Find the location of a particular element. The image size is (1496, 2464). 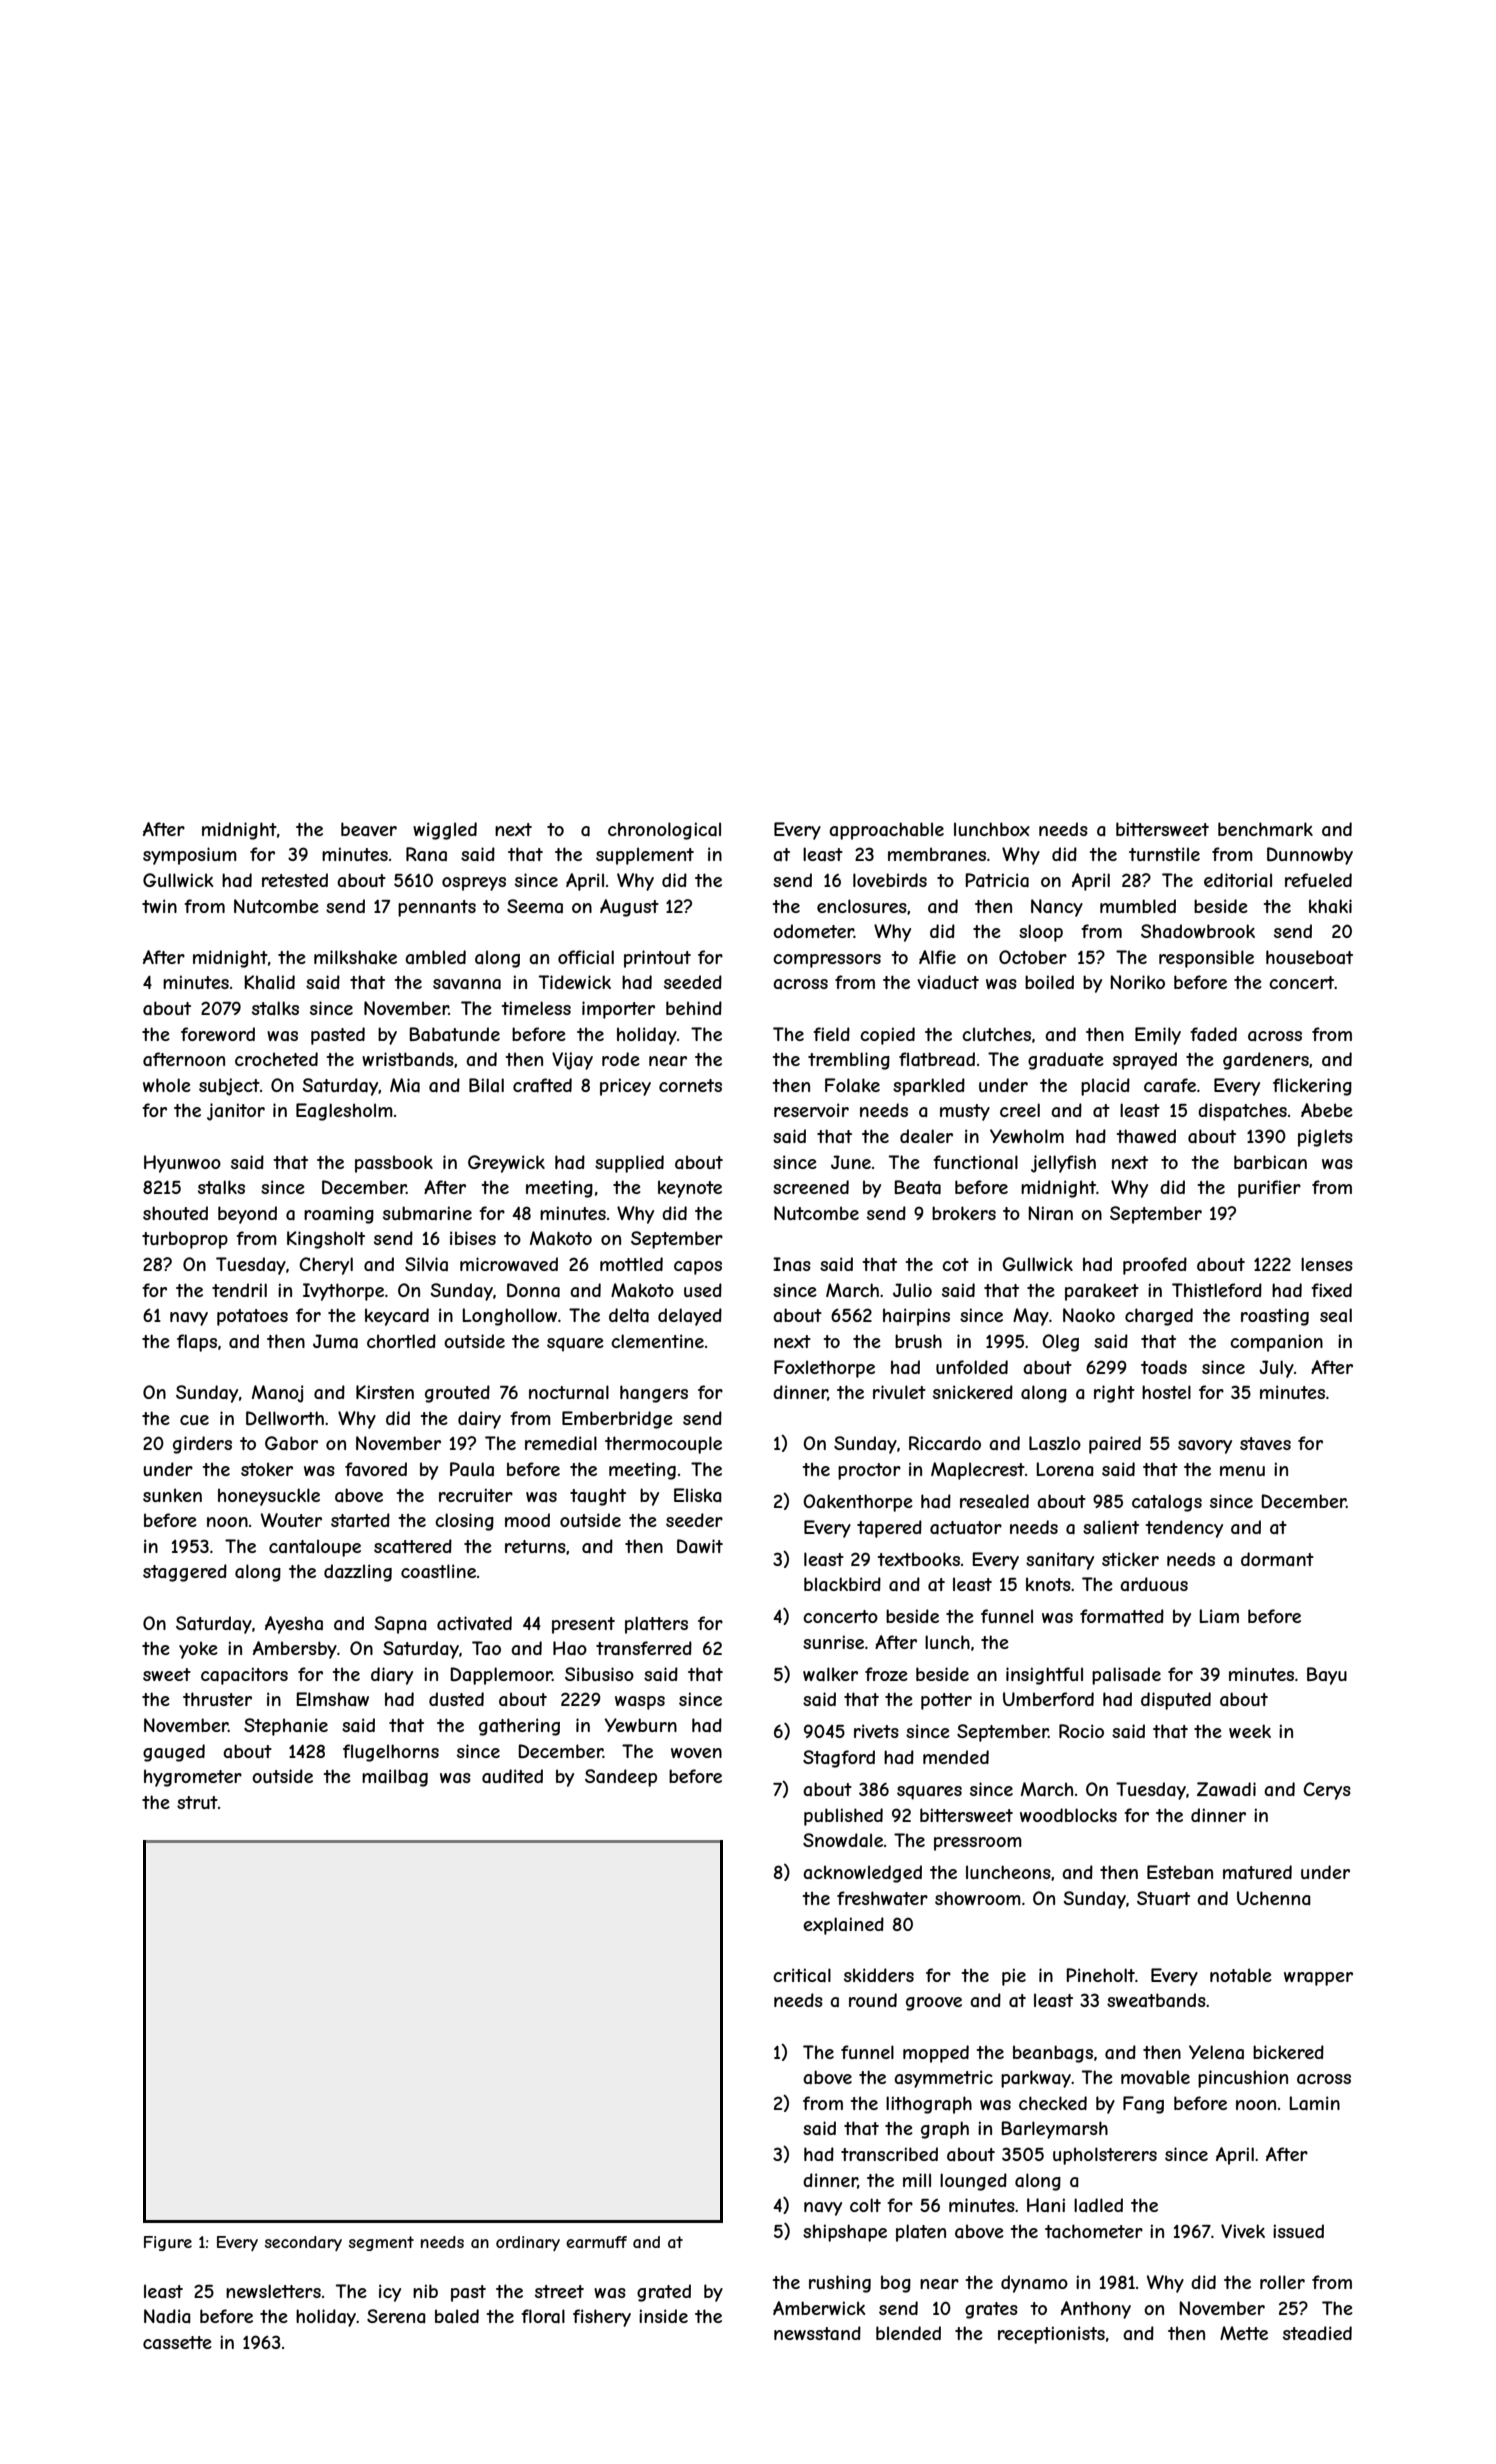

chronological is located at coordinates (664, 831).
